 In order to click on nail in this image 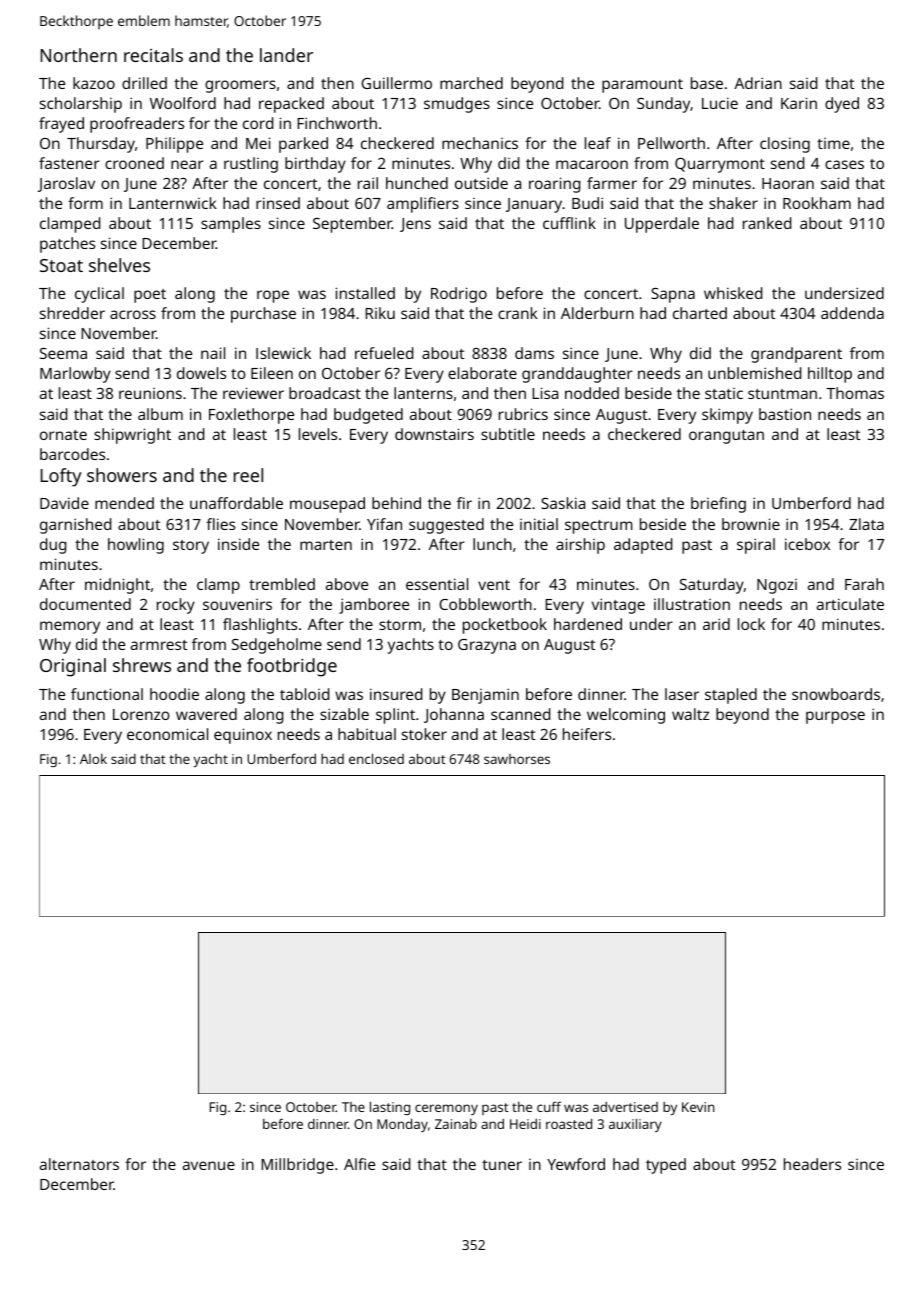, I will do `click(213, 353)`.
